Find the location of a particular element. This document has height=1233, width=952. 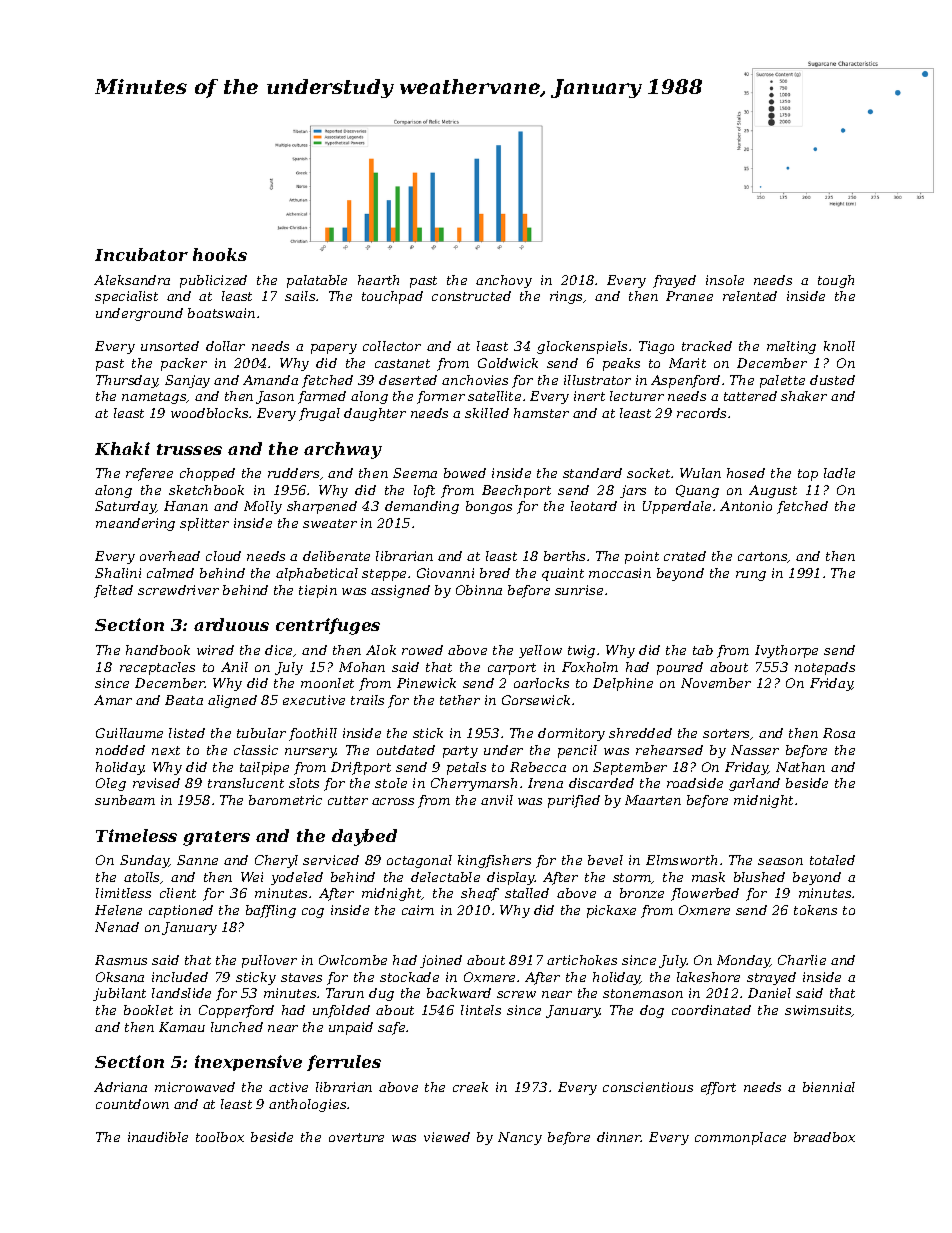

rings is located at coordinates (566, 297).
